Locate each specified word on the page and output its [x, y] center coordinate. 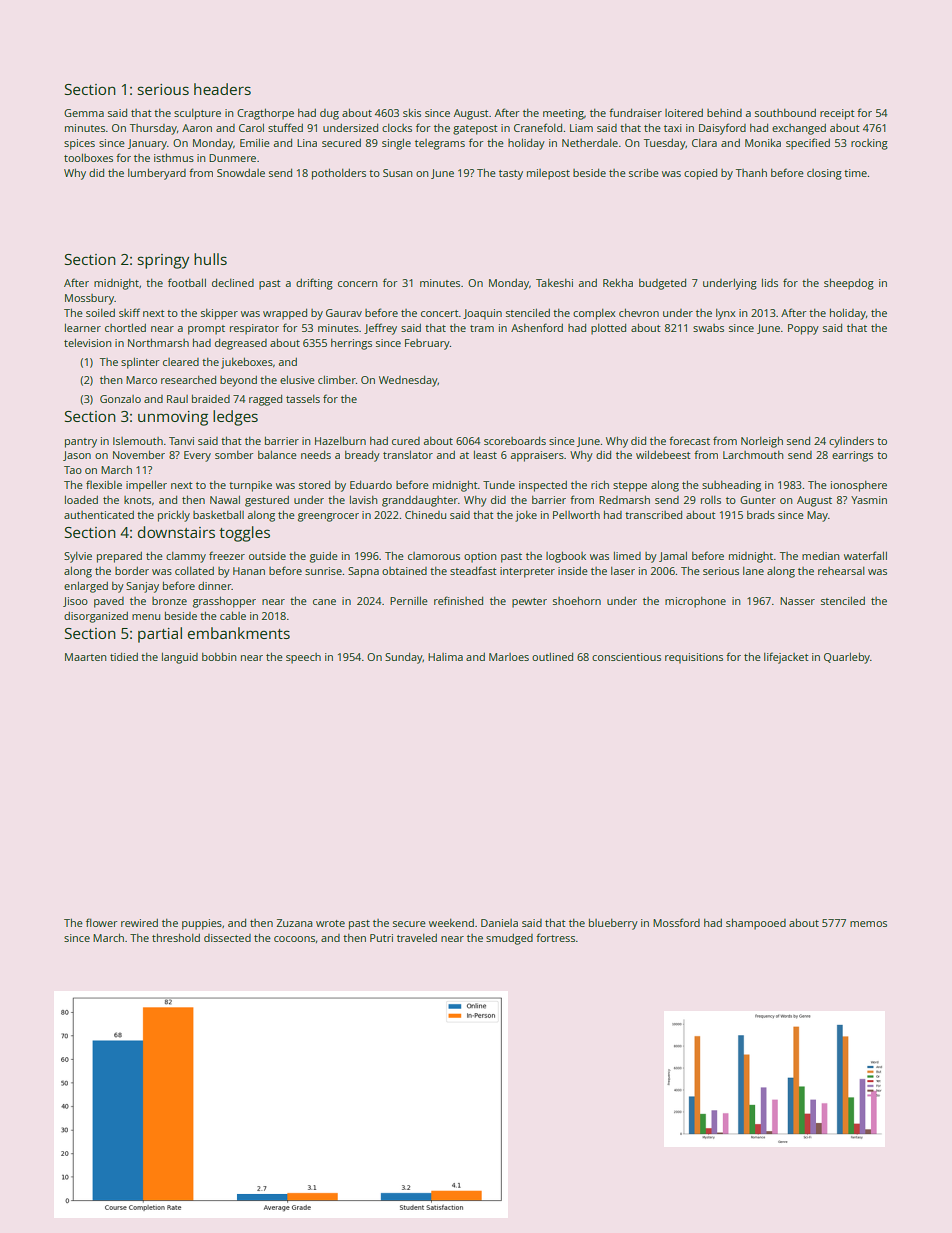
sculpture [197, 114]
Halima [445, 657]
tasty [511, 175]
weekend [451, 923]
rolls [711, 500]
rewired [139, 923]
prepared [119, 557]
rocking [869, 144]
